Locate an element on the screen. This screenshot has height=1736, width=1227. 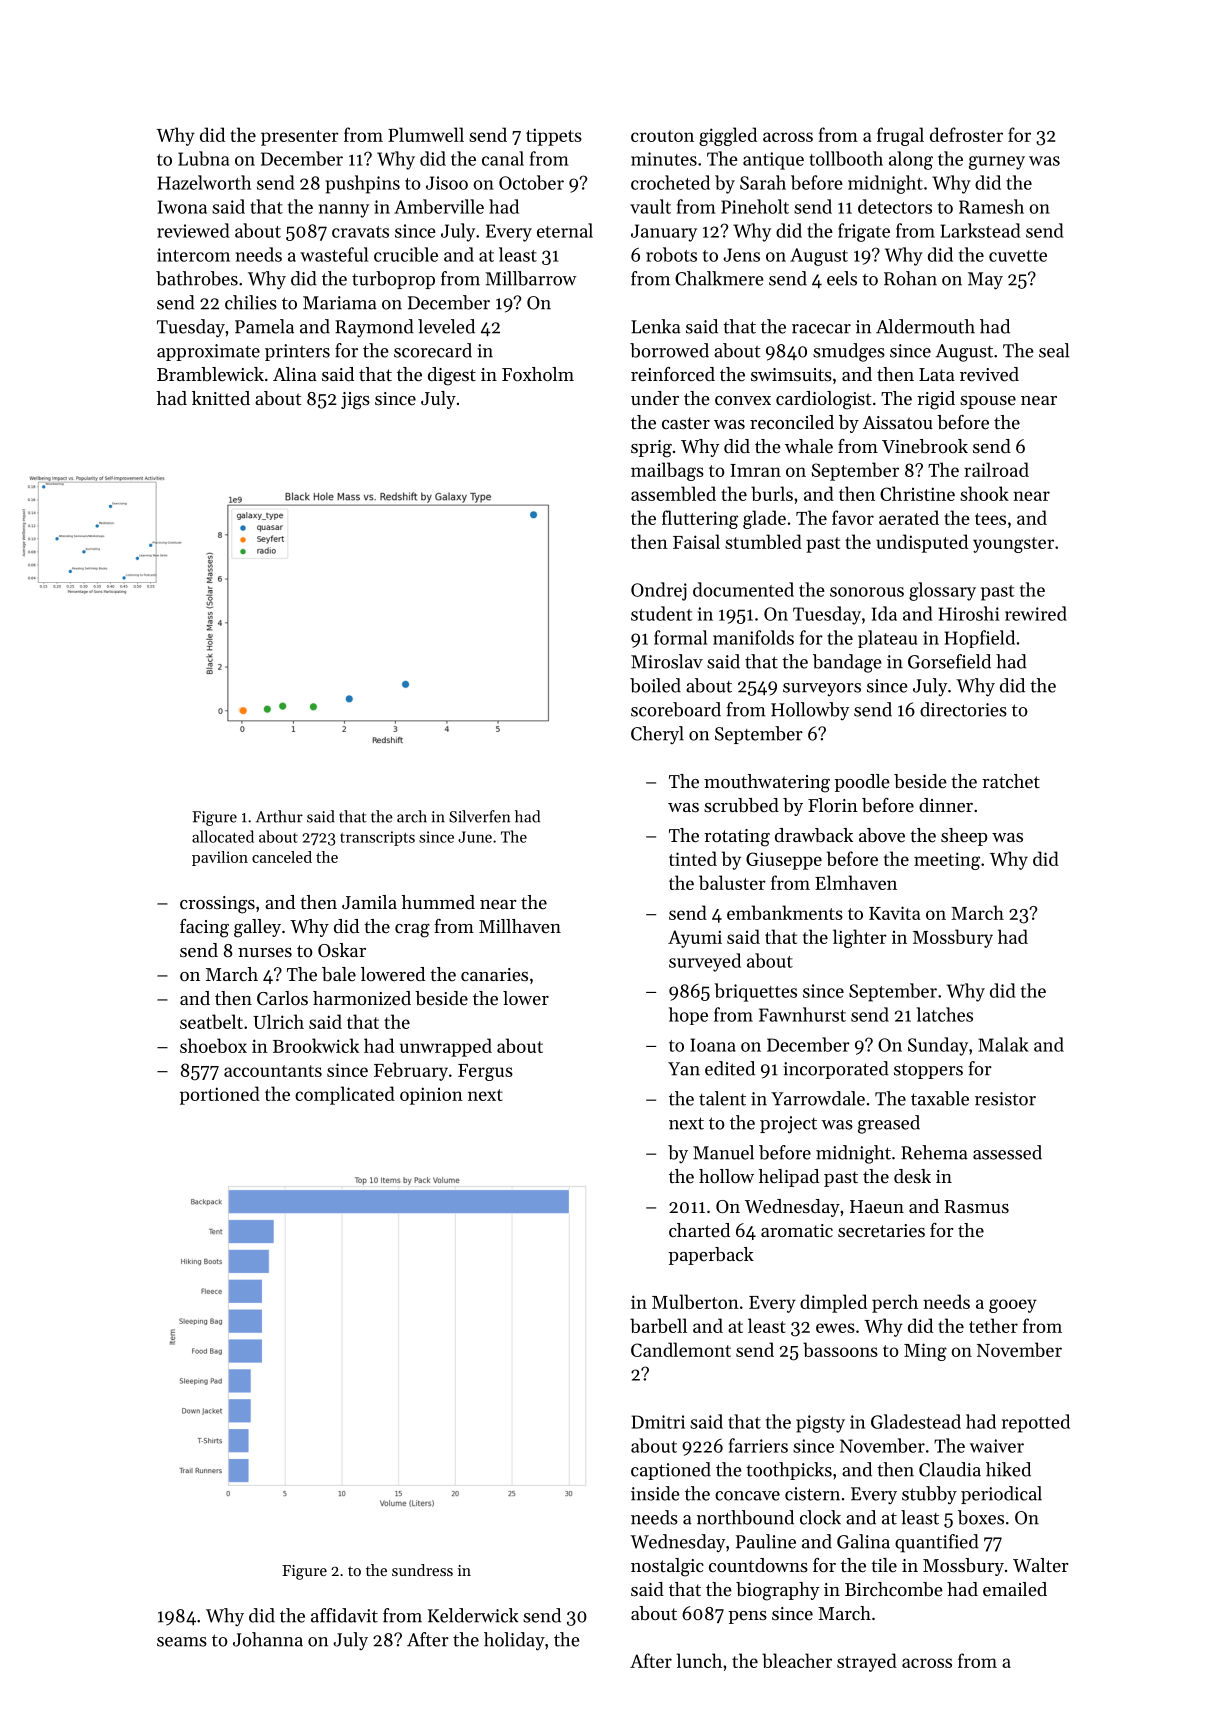
Ramesh is located at coordinates (991, 206).
